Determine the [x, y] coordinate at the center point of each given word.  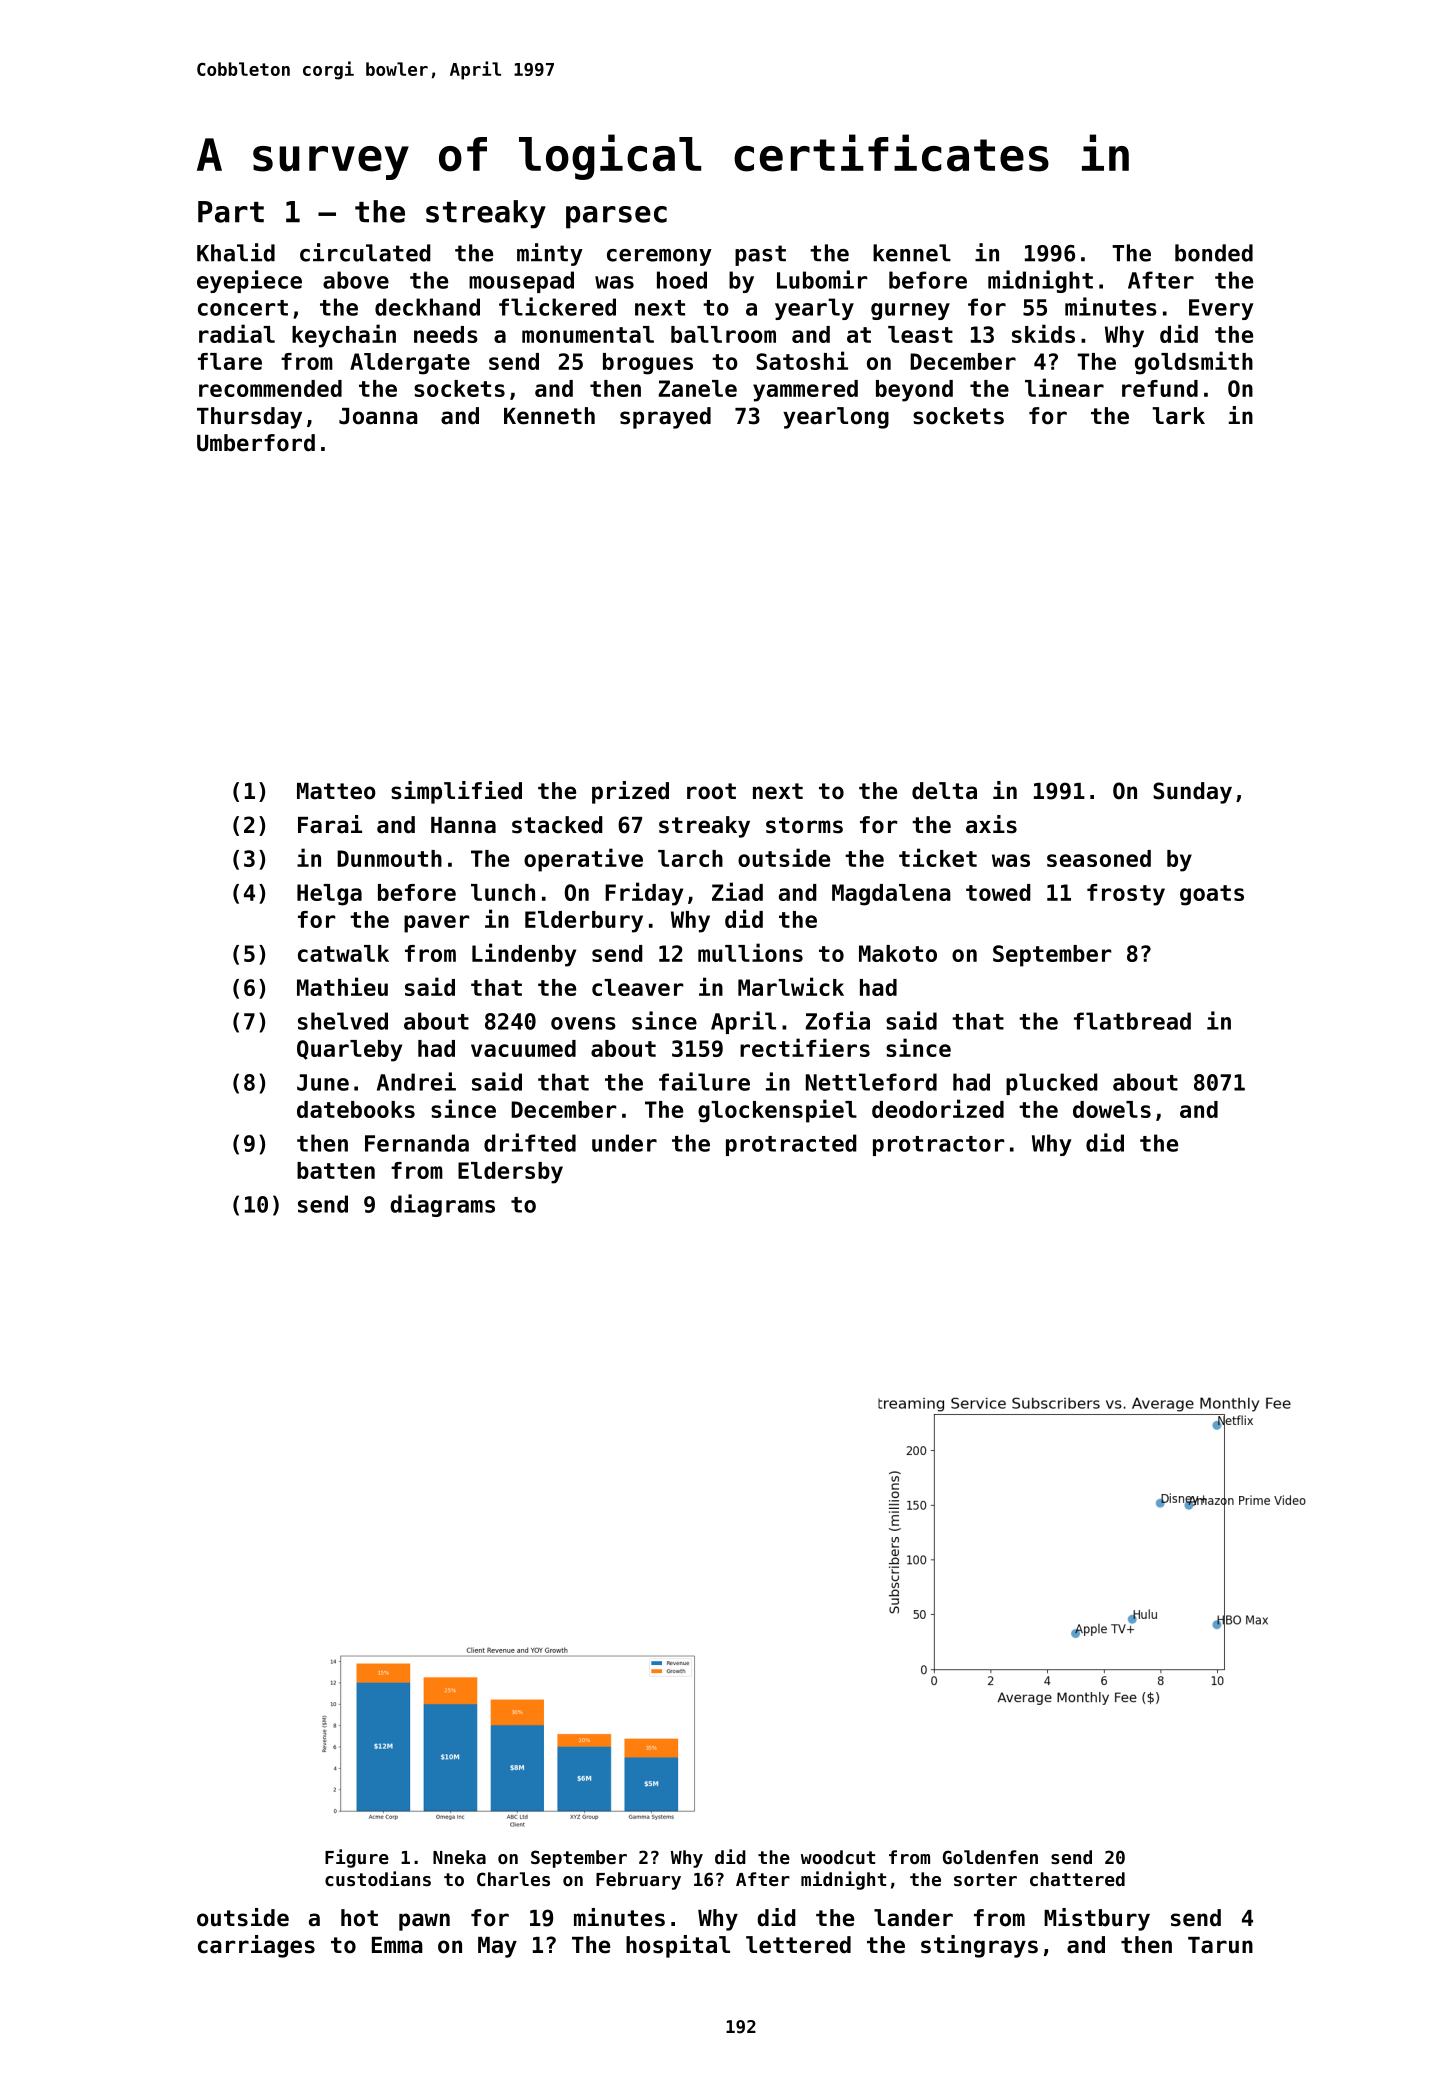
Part [231, 212]
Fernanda [417, 1143]
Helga [329, 895]
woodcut [838, 1857]
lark [1178, 416]
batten [336, 1170]
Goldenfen [990, 1857]
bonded [1214, 253]
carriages [256, 1946]
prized [630, 792]
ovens [583, 1023]
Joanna [378, 416]
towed [998, 892]
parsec [616, 217]
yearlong [836, 418]
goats [1212, 895]
